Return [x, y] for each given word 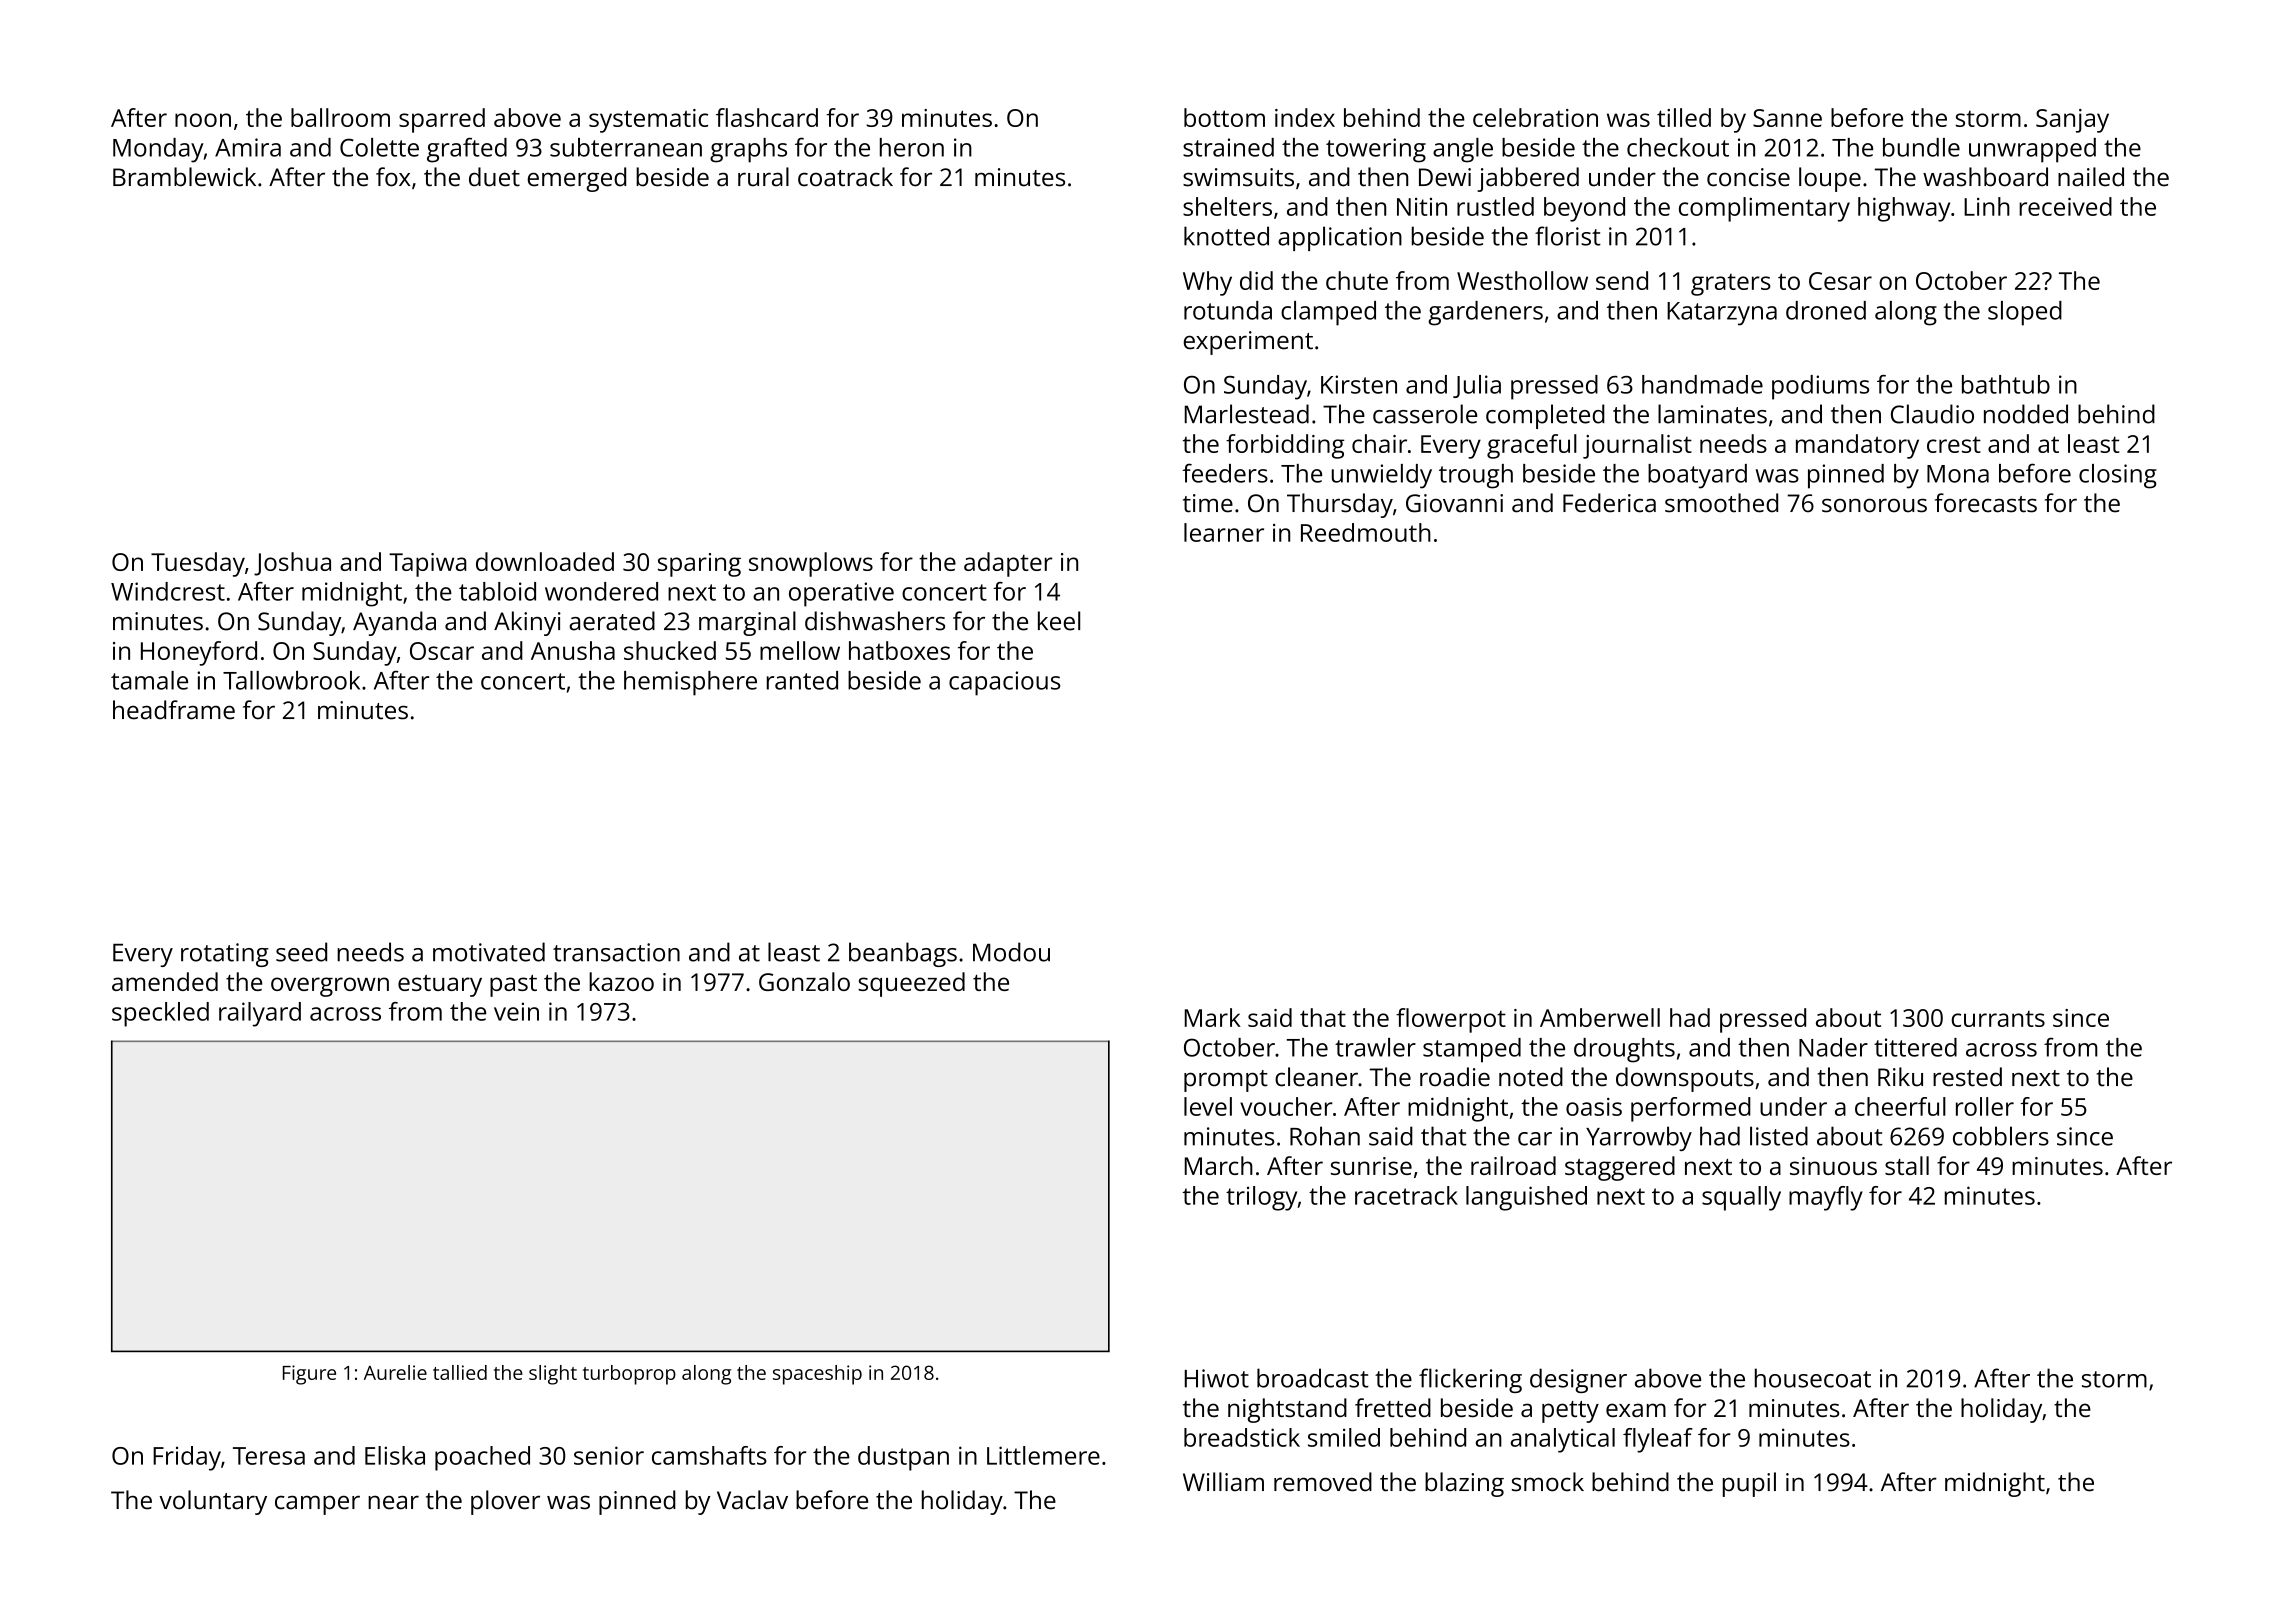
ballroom [340, 117]
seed [301, 952]
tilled [1684, 117]
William [1223, 1482]
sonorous [1874, 505]
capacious [1004, 683]
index [1305, 117]
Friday [187, 1458]
